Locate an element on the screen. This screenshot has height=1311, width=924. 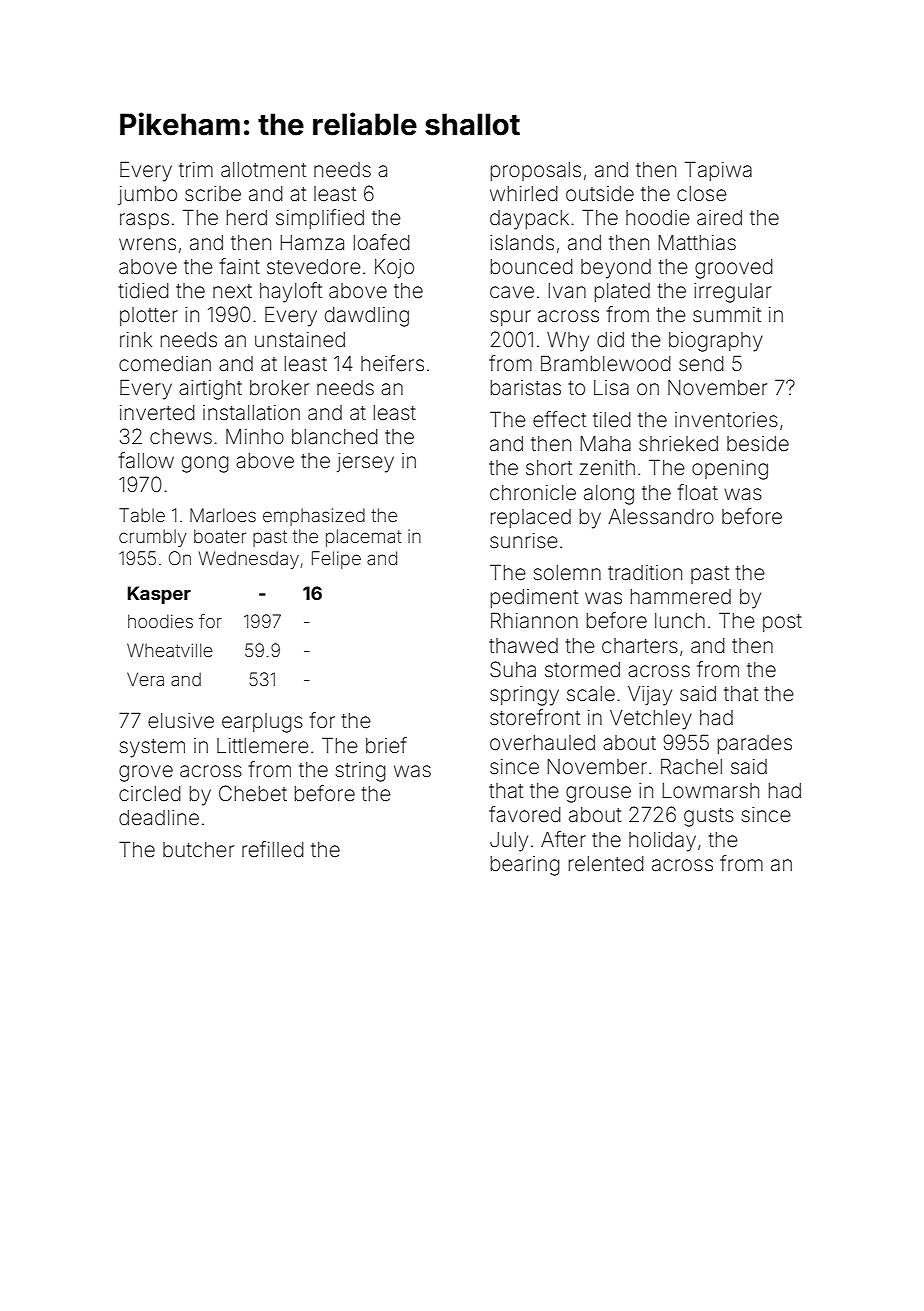
beside is located at coordinates (758, 443).
